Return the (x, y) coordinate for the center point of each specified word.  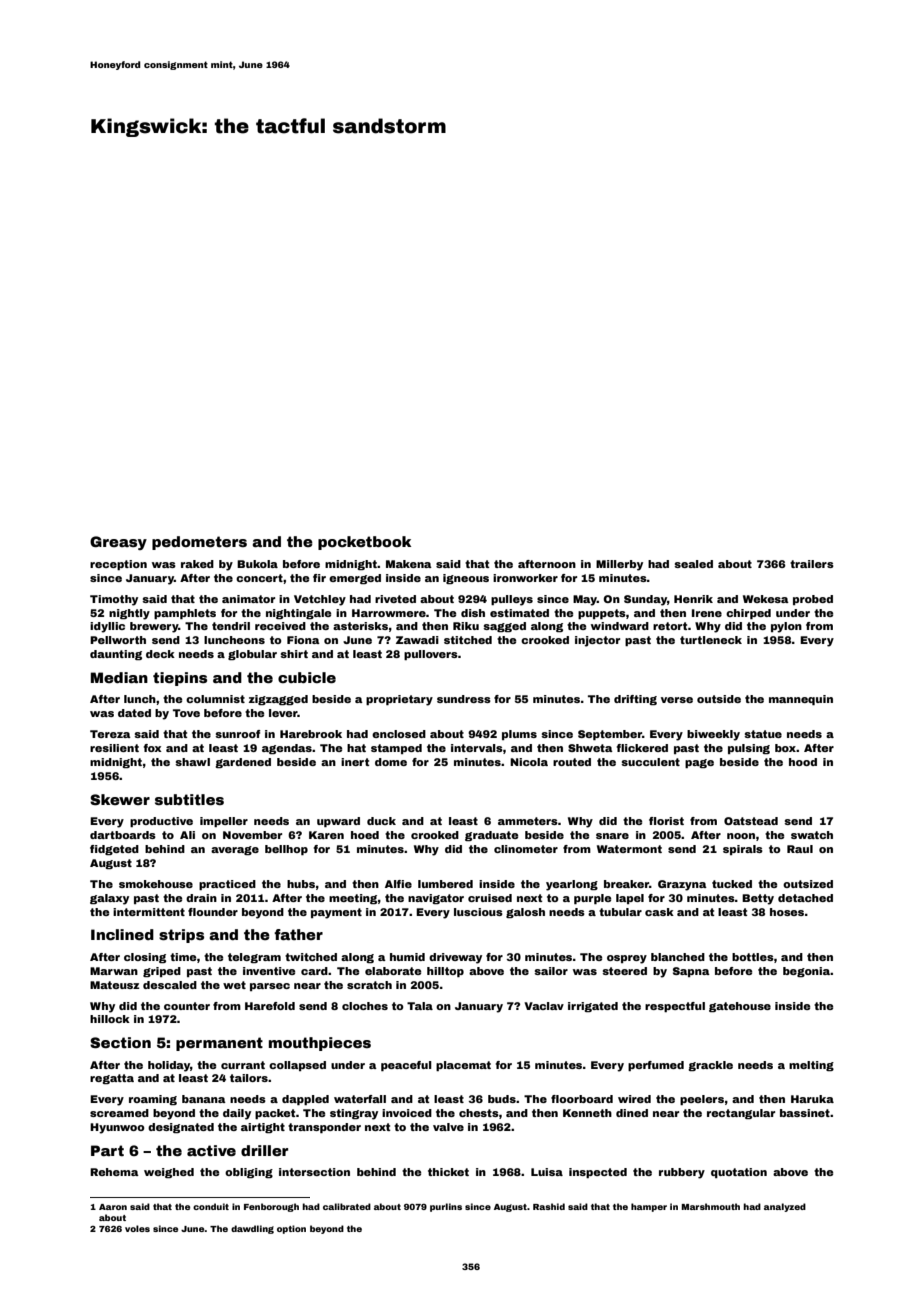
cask (659, 912)
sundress (464, 699)
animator (248, 599)
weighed (169, 1173)
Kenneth (587, 1113)
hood (803, 762)
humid (407, 957)
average (235, 850)
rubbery (682, 1173)
